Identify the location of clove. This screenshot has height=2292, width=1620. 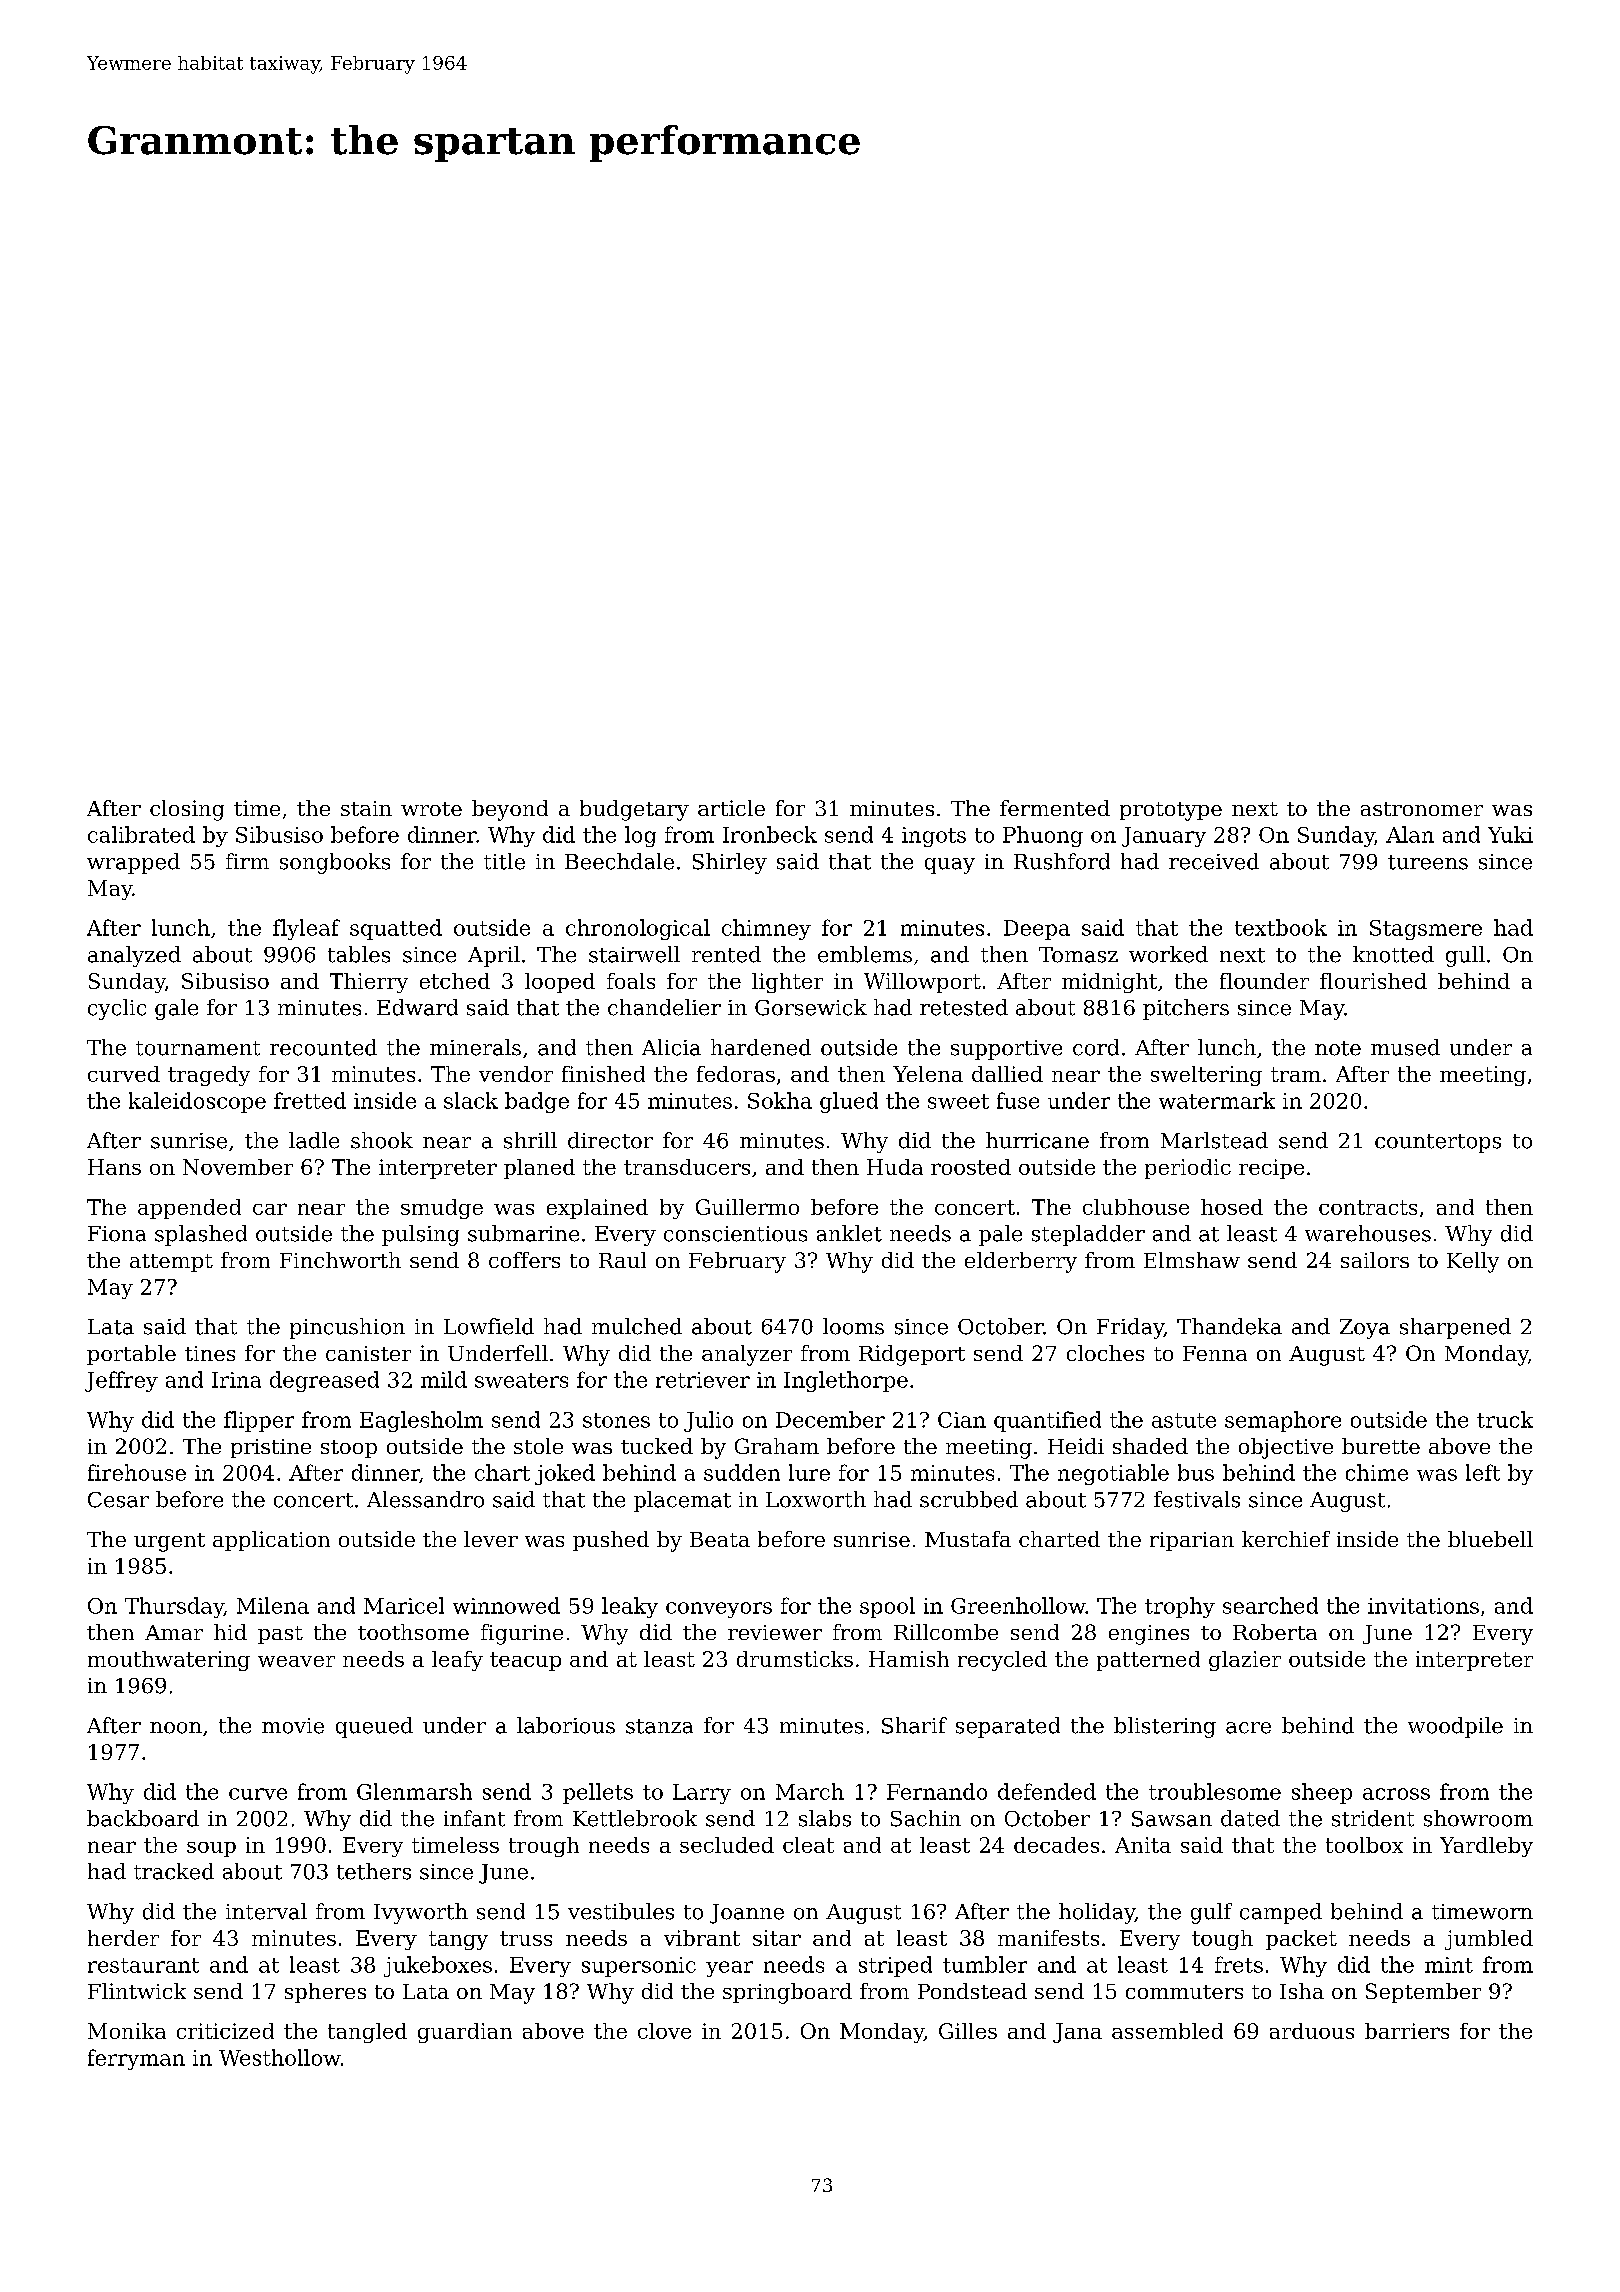
(664, 2031).
